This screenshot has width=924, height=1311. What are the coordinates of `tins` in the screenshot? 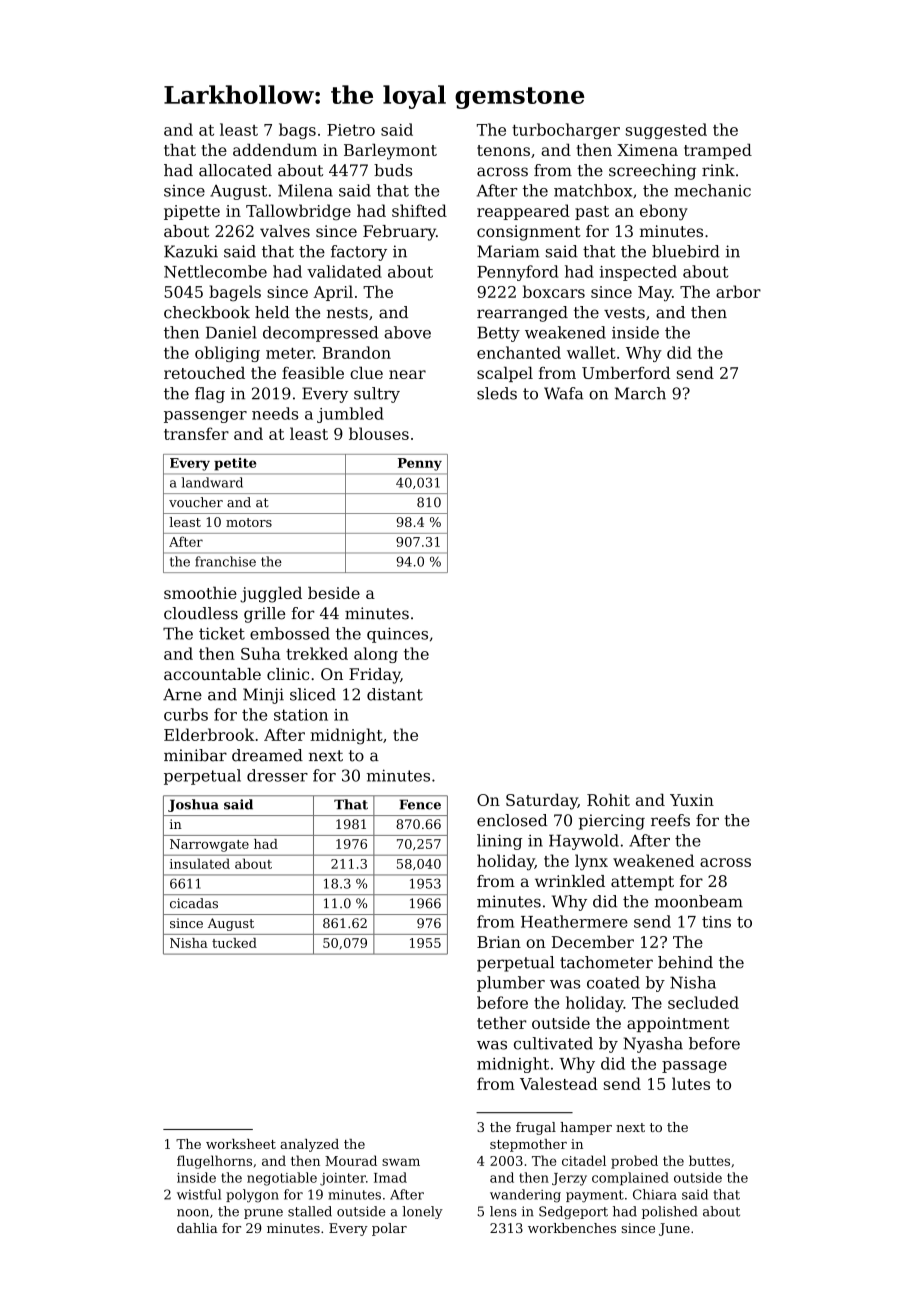 It's located at (716, 922).
